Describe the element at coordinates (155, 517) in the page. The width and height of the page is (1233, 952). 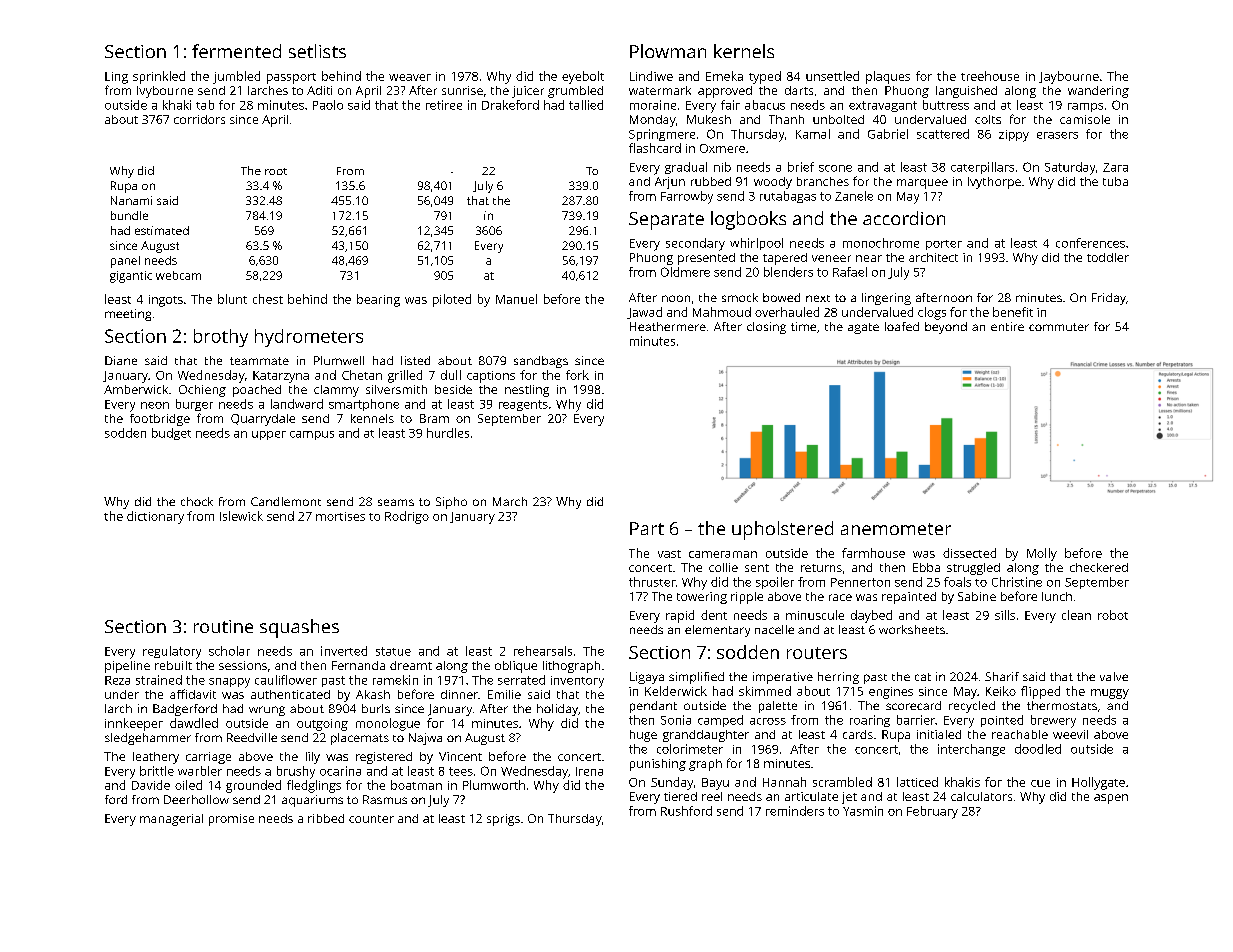
I see `dictionary` at that location.
